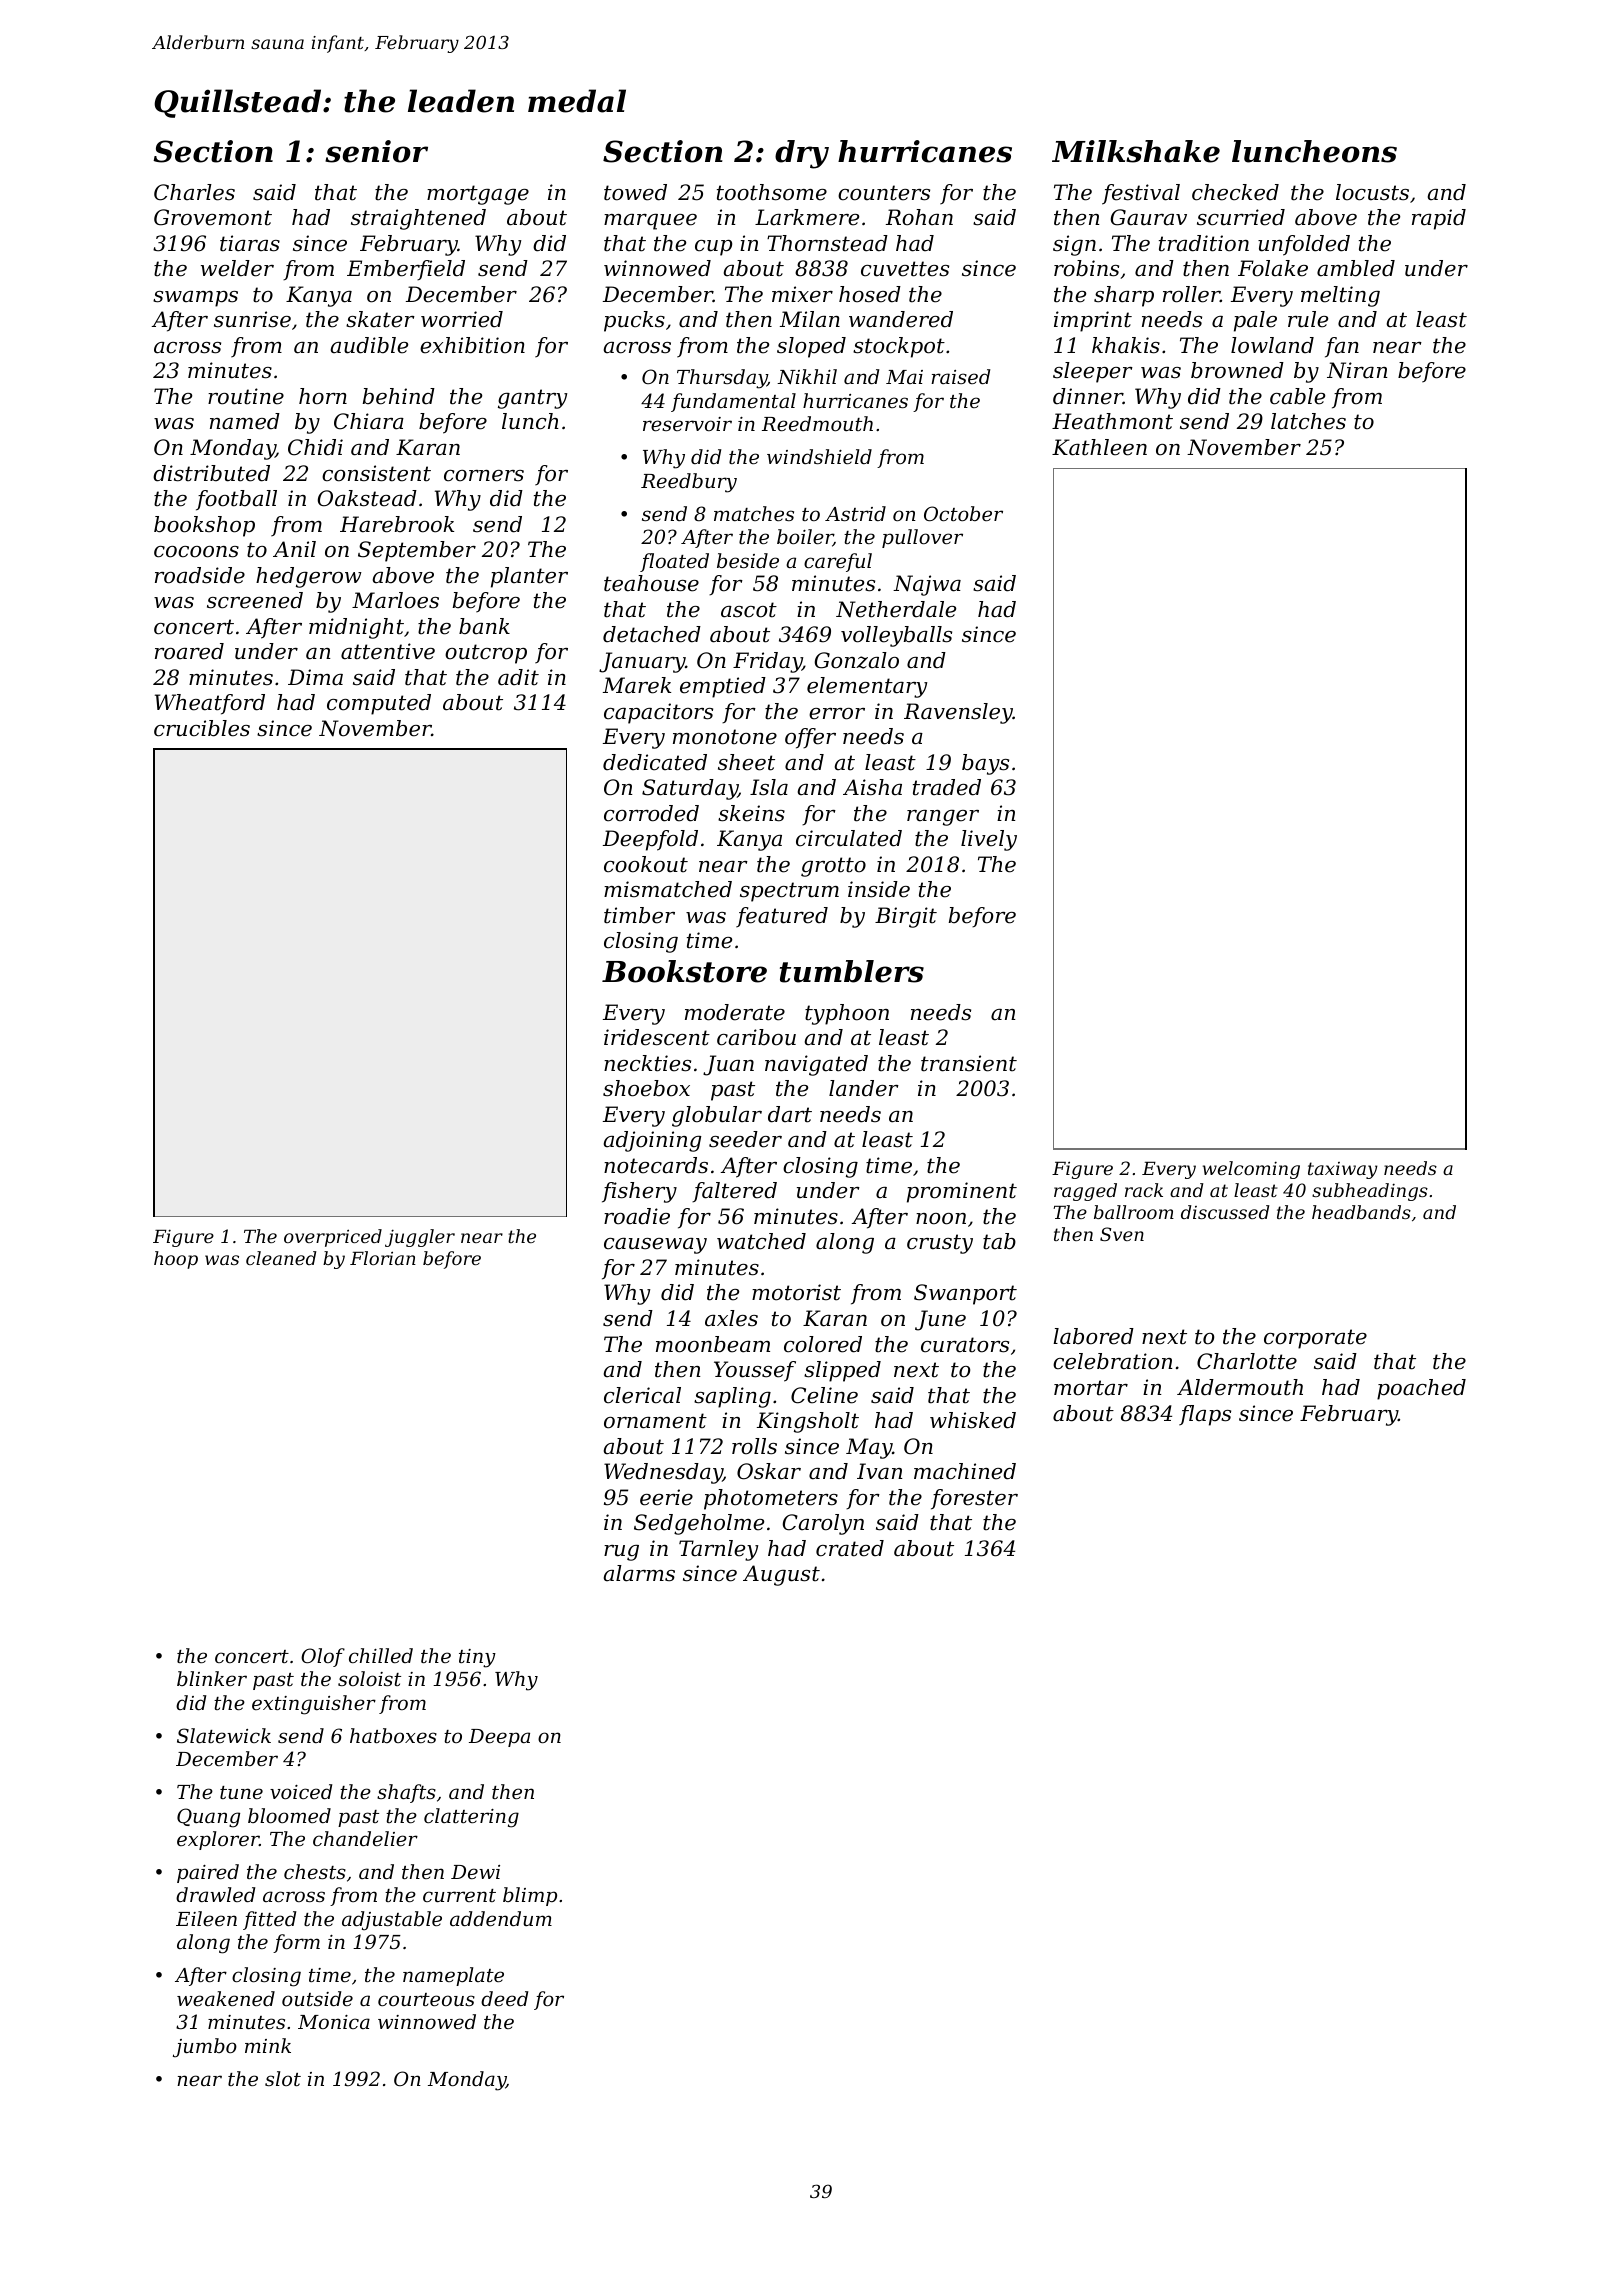 This screenshot has width=1620, height=2292. I want to click on forester, so click(974, 1499).
